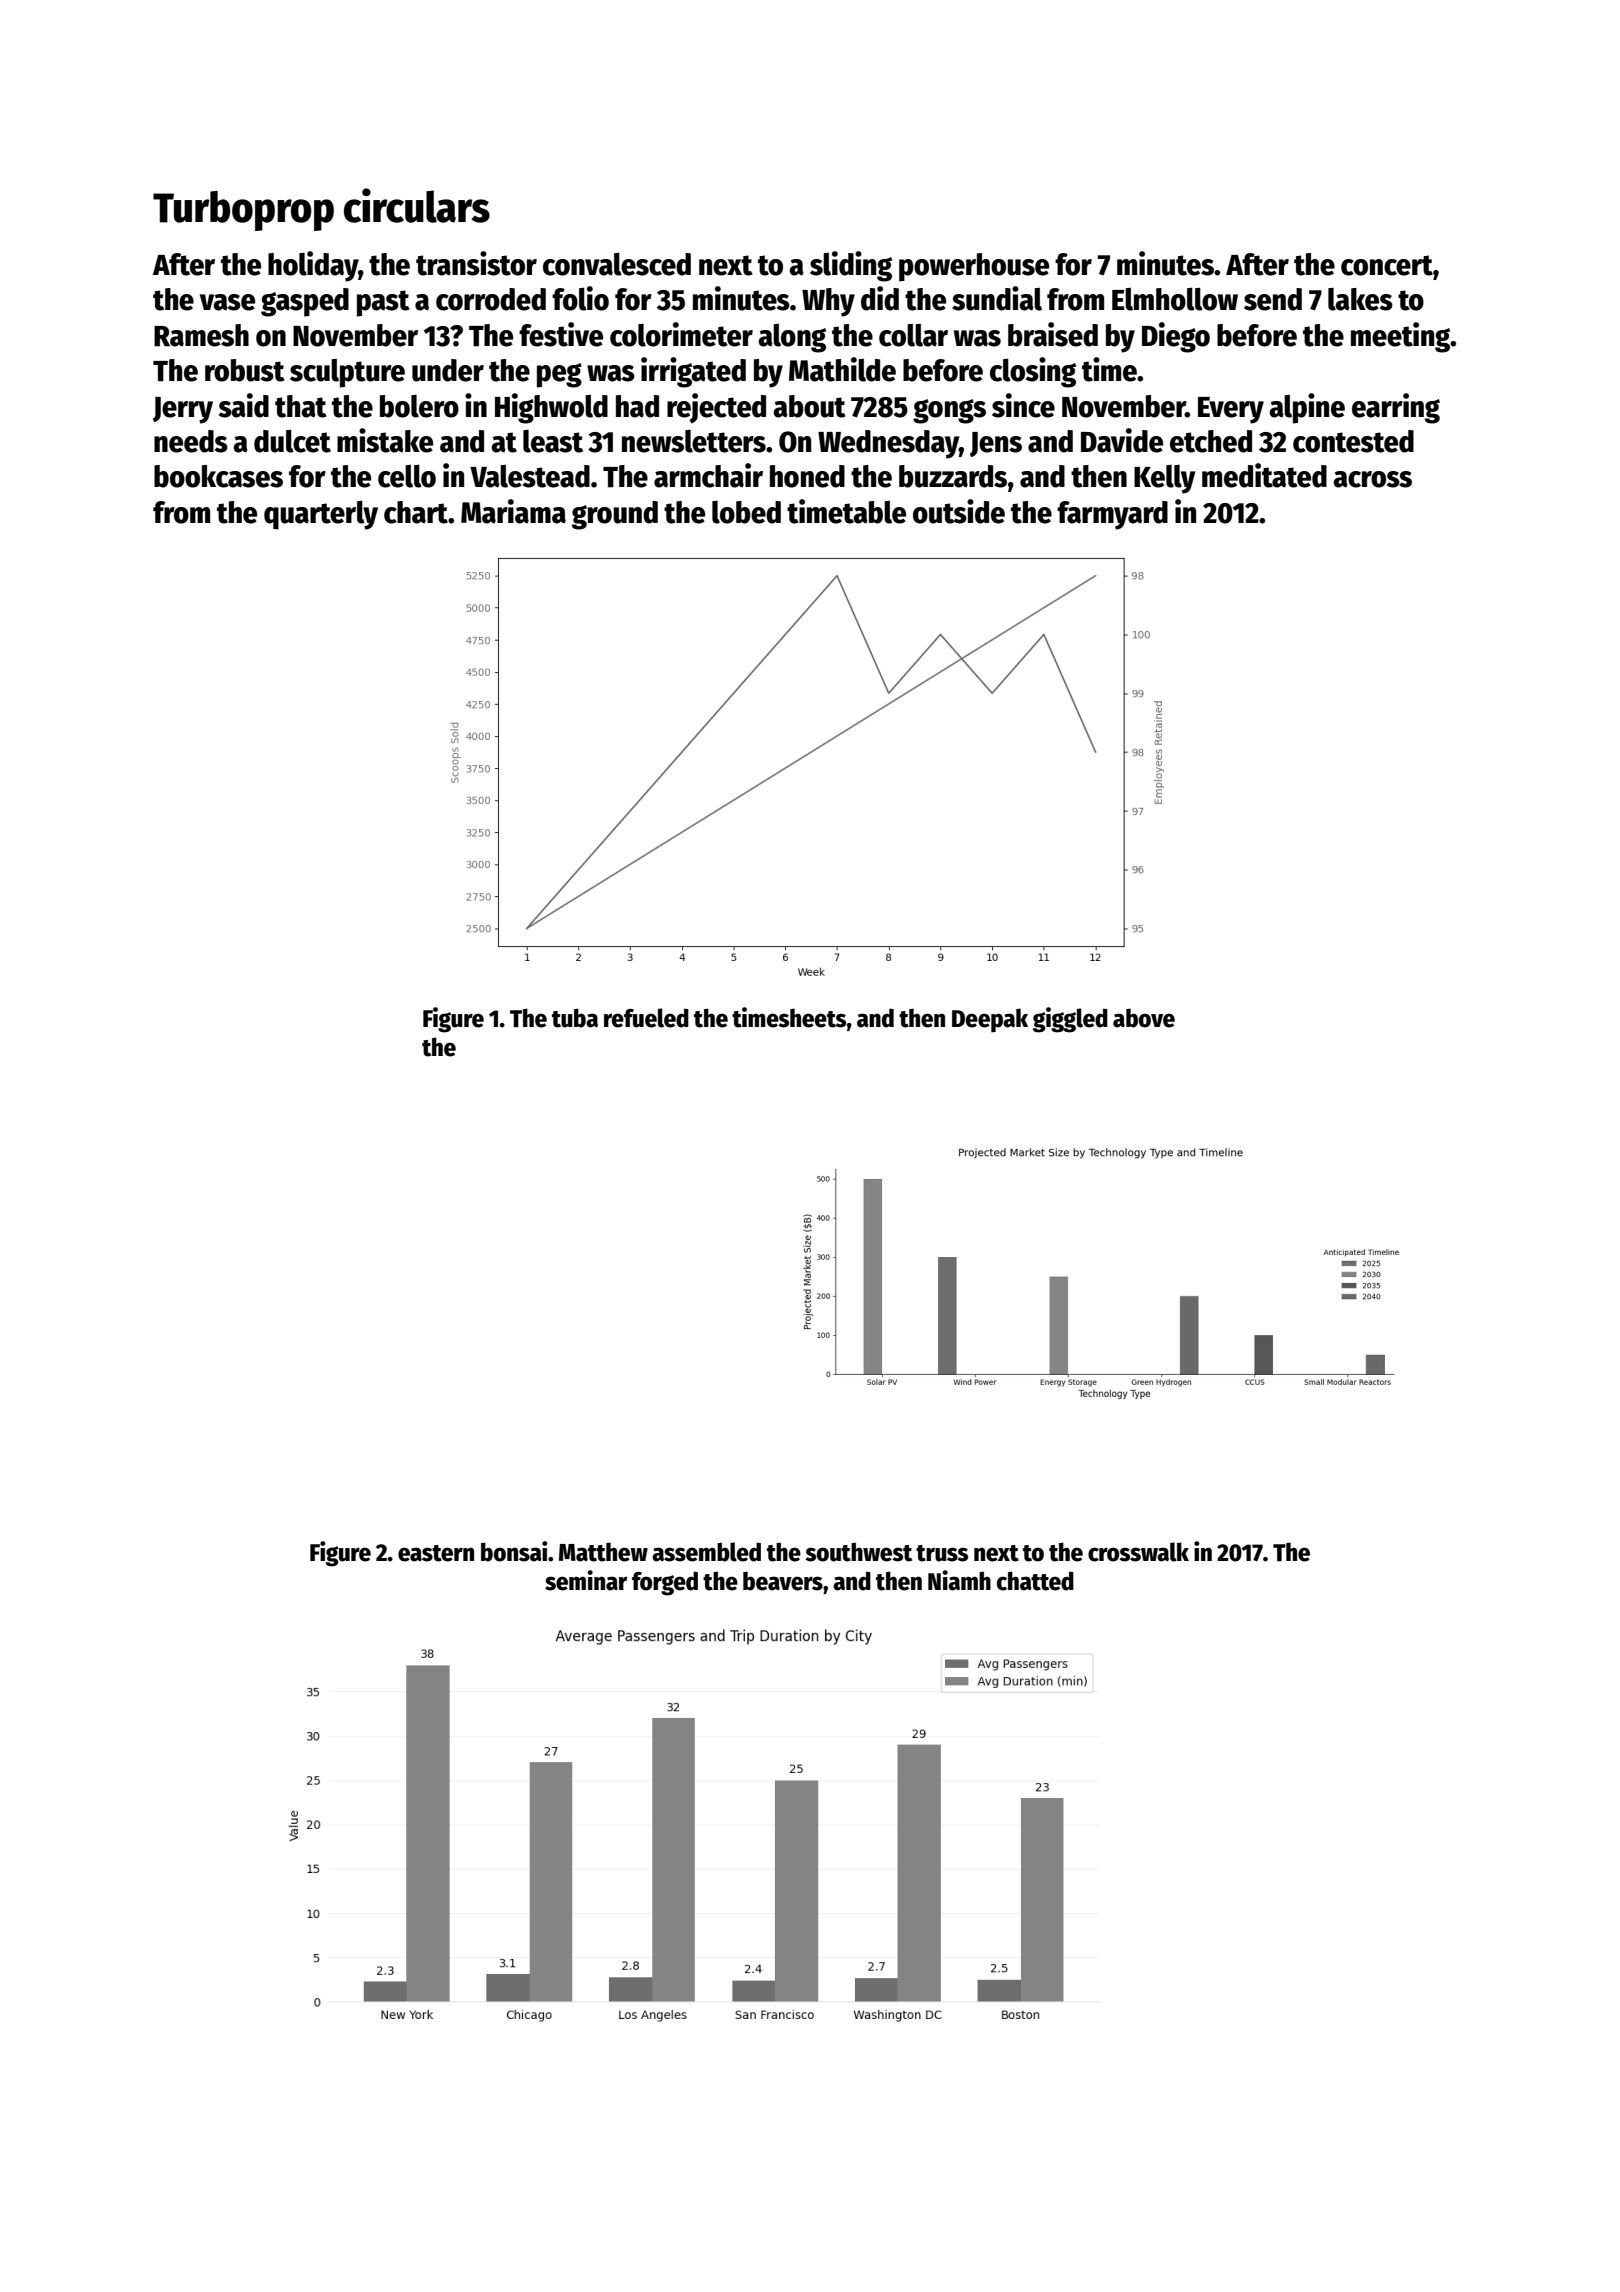  What do you see at coordinates (436, 1553) in the document?
I see `eastern` at bounding box center [436, 1553].
